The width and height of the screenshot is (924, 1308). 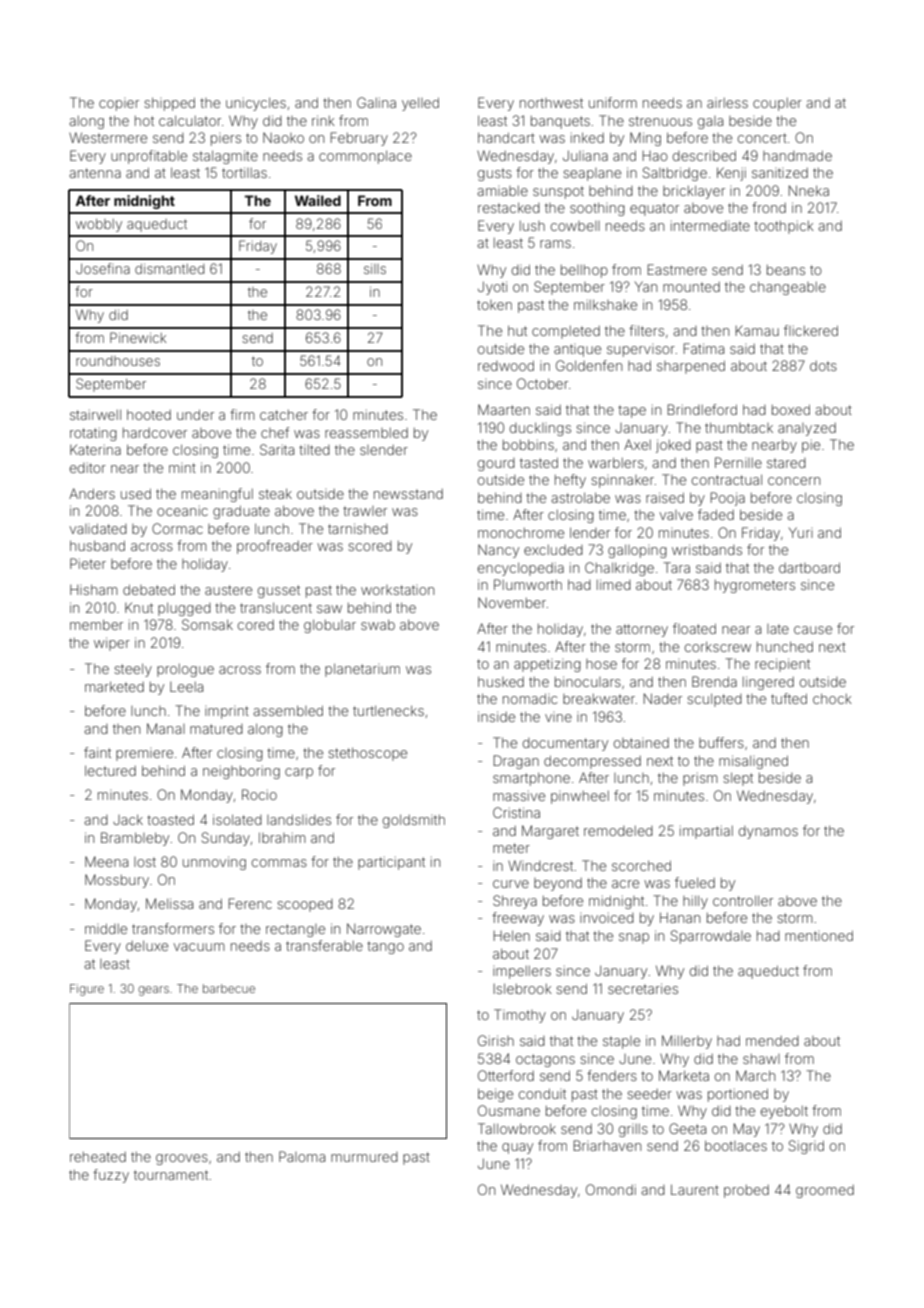 I want to click on goldsmith, so click(x=414, y=821).
